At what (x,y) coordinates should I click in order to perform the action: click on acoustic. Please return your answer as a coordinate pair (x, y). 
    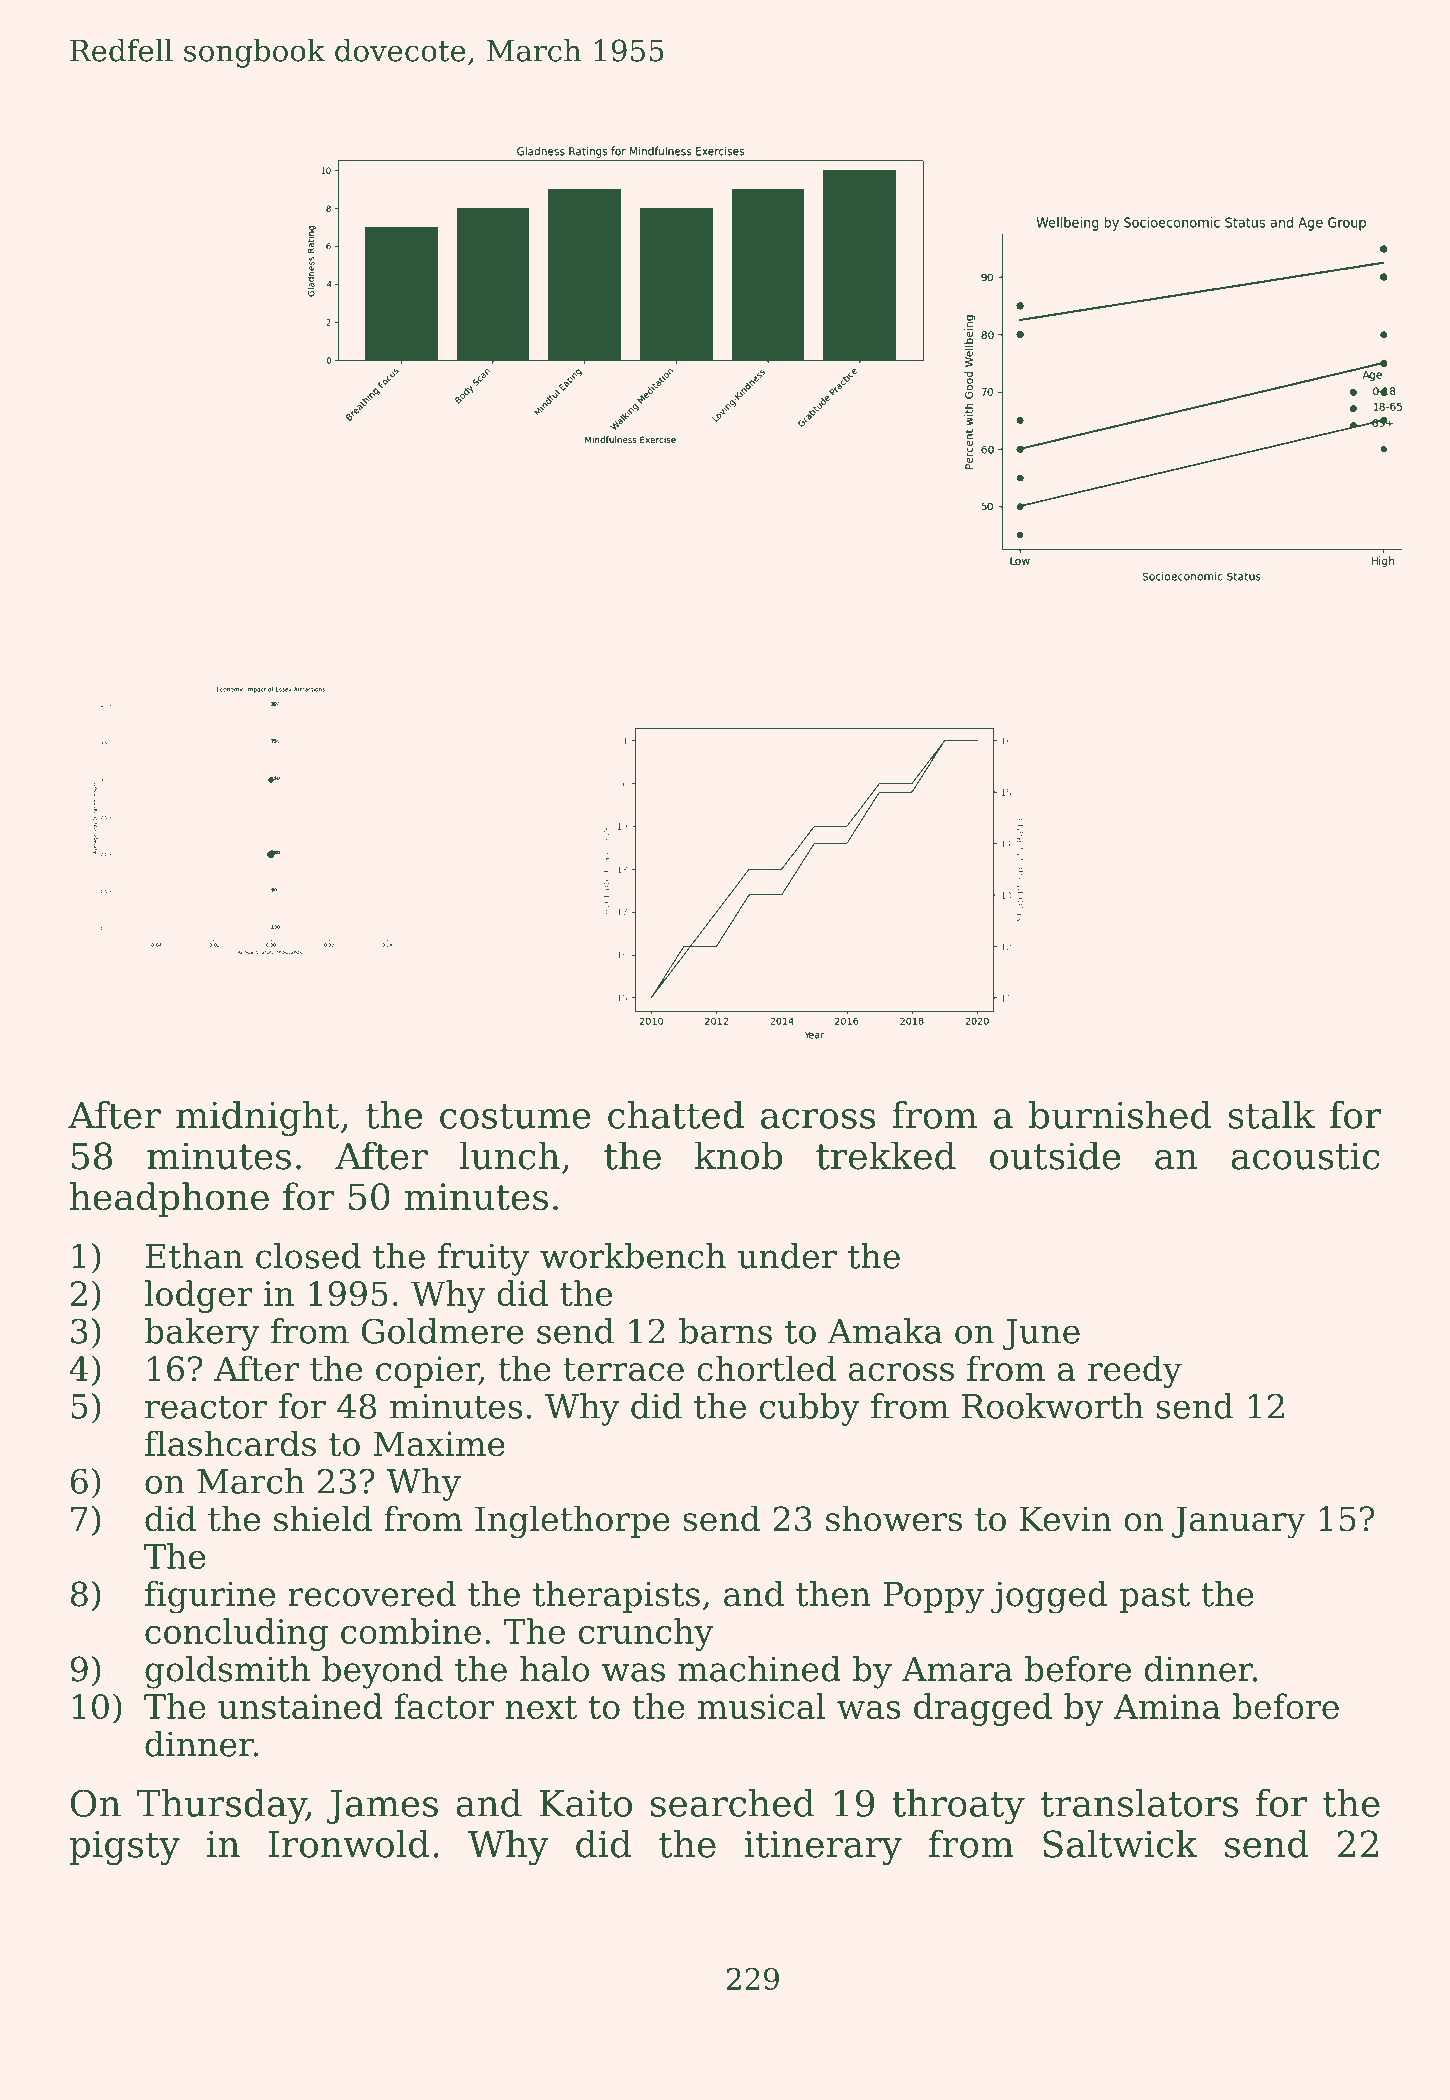
    Looking at the image, I should click on (1305, 1156).
